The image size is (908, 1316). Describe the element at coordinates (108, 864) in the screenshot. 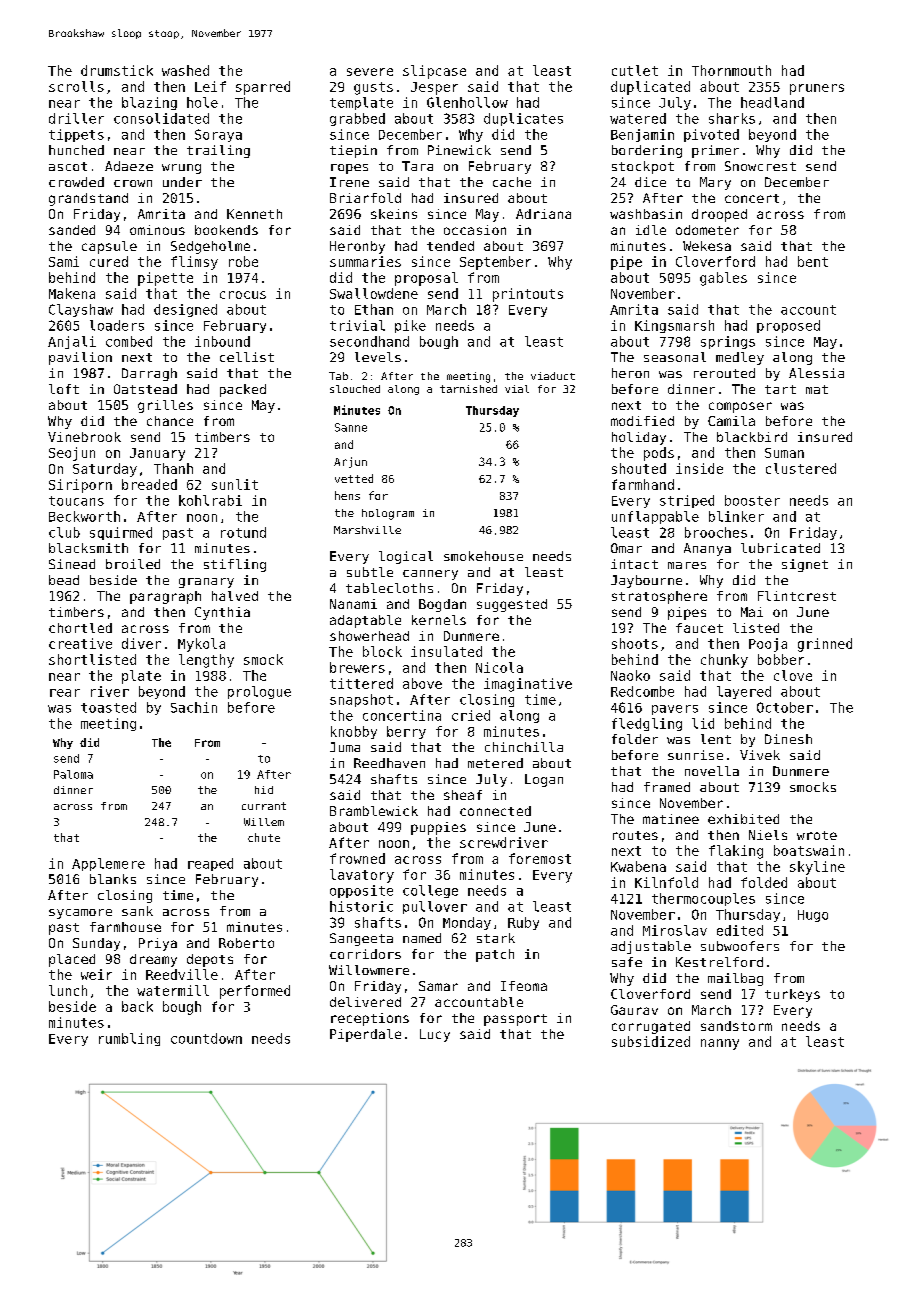

I see `Applemere` at that location.
